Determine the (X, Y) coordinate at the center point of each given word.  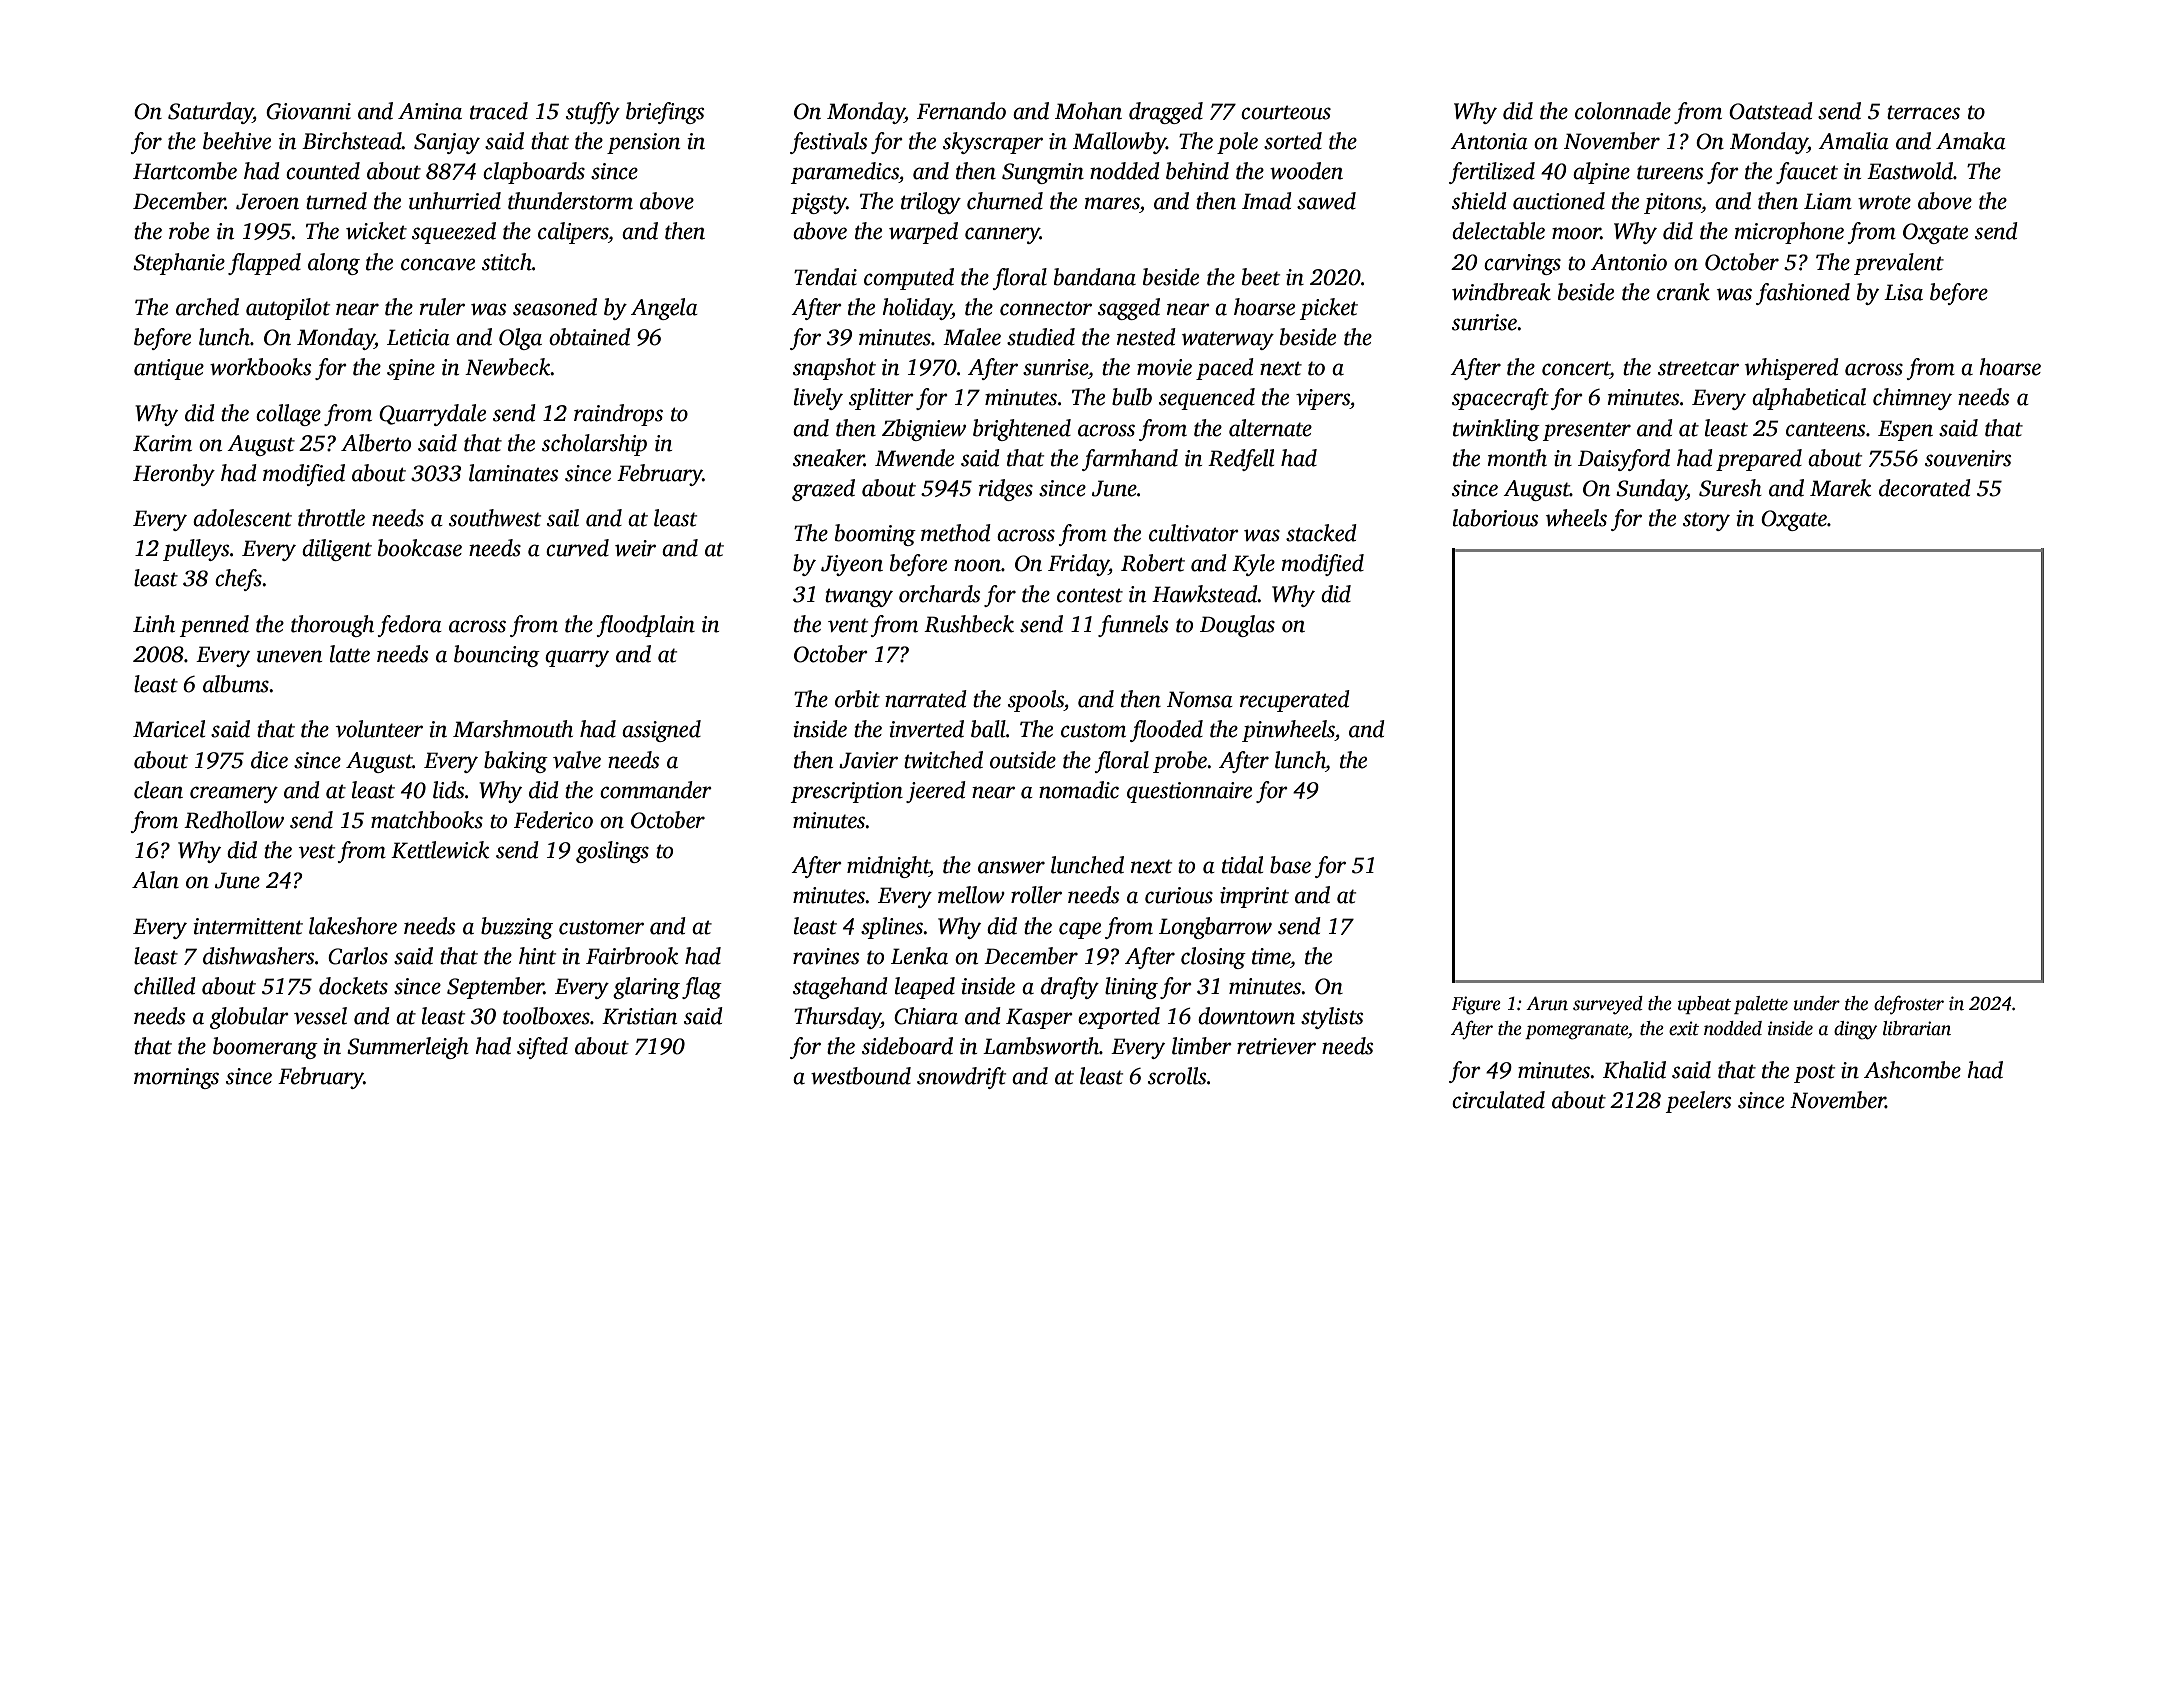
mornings (176, 1078)
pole (1237, 143)
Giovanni (308, 111)
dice (269, 760)
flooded (1166, 731)
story (1706, 521)
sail (563, 518)
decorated (1925, 488)
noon (977, 565)
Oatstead (1771, 111)
